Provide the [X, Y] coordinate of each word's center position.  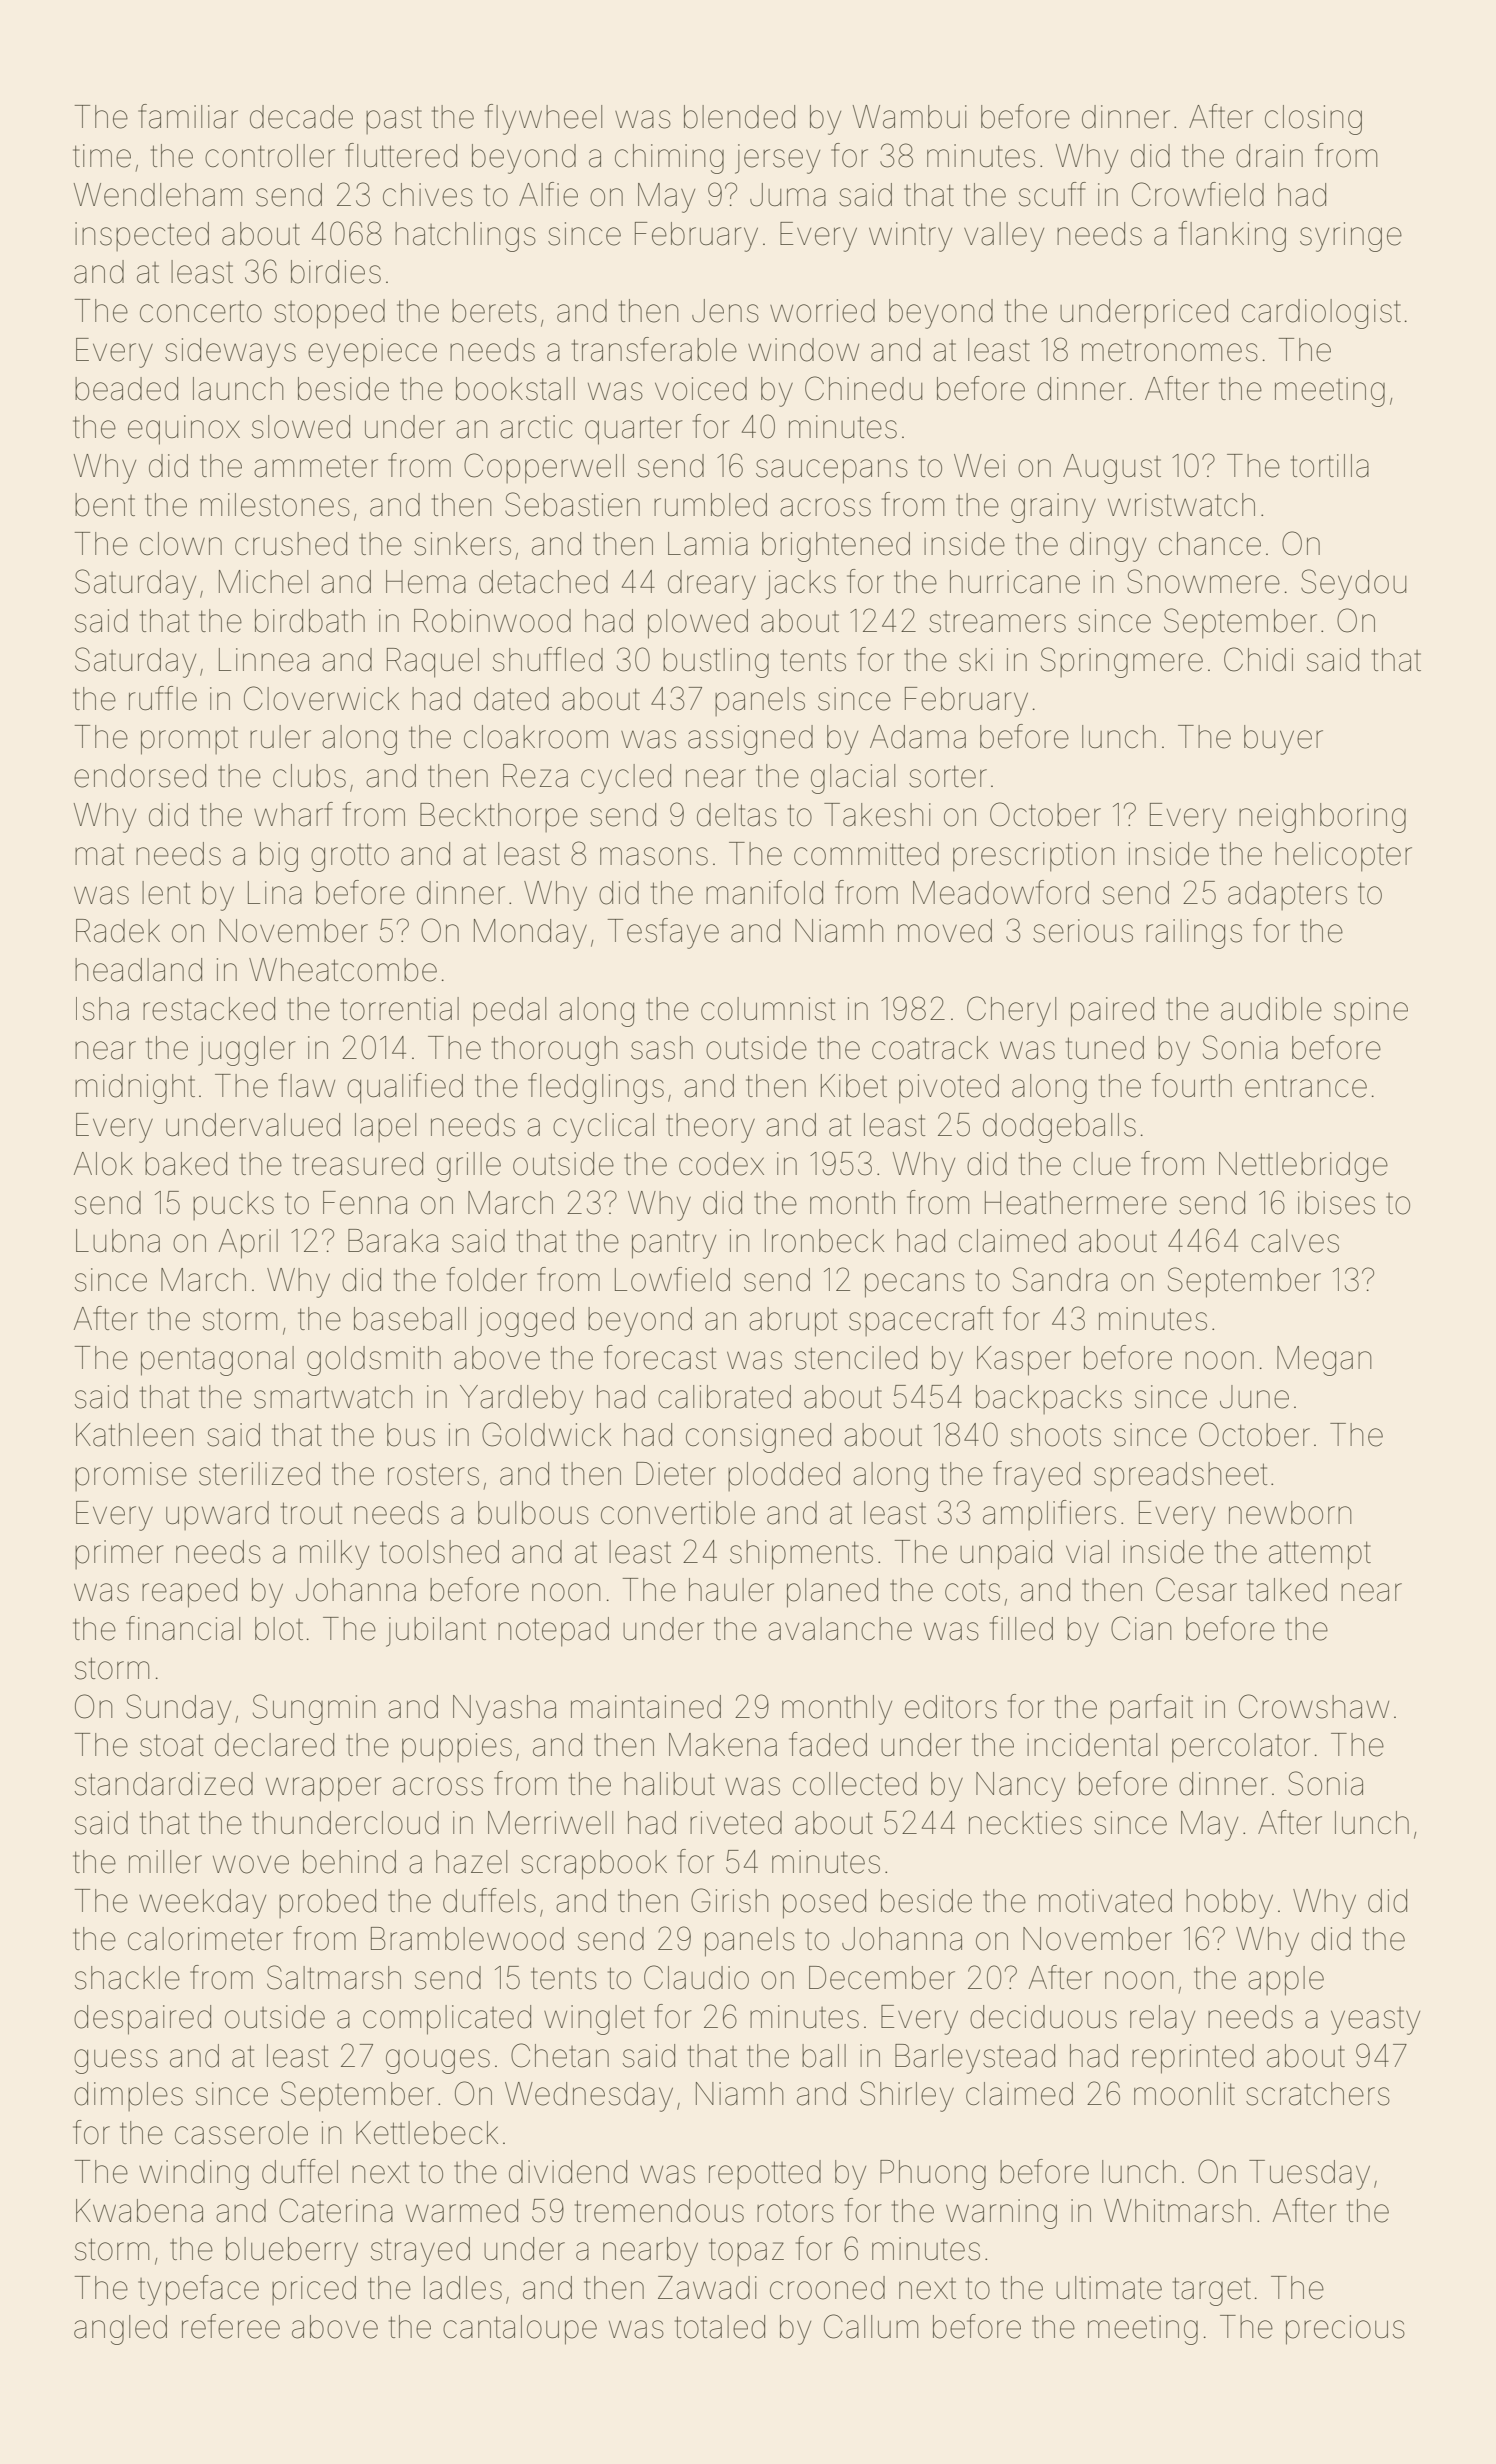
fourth [1192, 1085]
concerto [201, 311]
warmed [462, 2211]
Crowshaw [1314, 1706]
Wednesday [589, 2097]
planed [832, 1593]
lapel [385, 1127]
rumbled [710, 505]
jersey [777, 159]
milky [334, 1555]
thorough [554, 1051]
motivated [1105, 1901]
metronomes [1170, 350]
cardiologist [1321, 314]
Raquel [433, 663]
